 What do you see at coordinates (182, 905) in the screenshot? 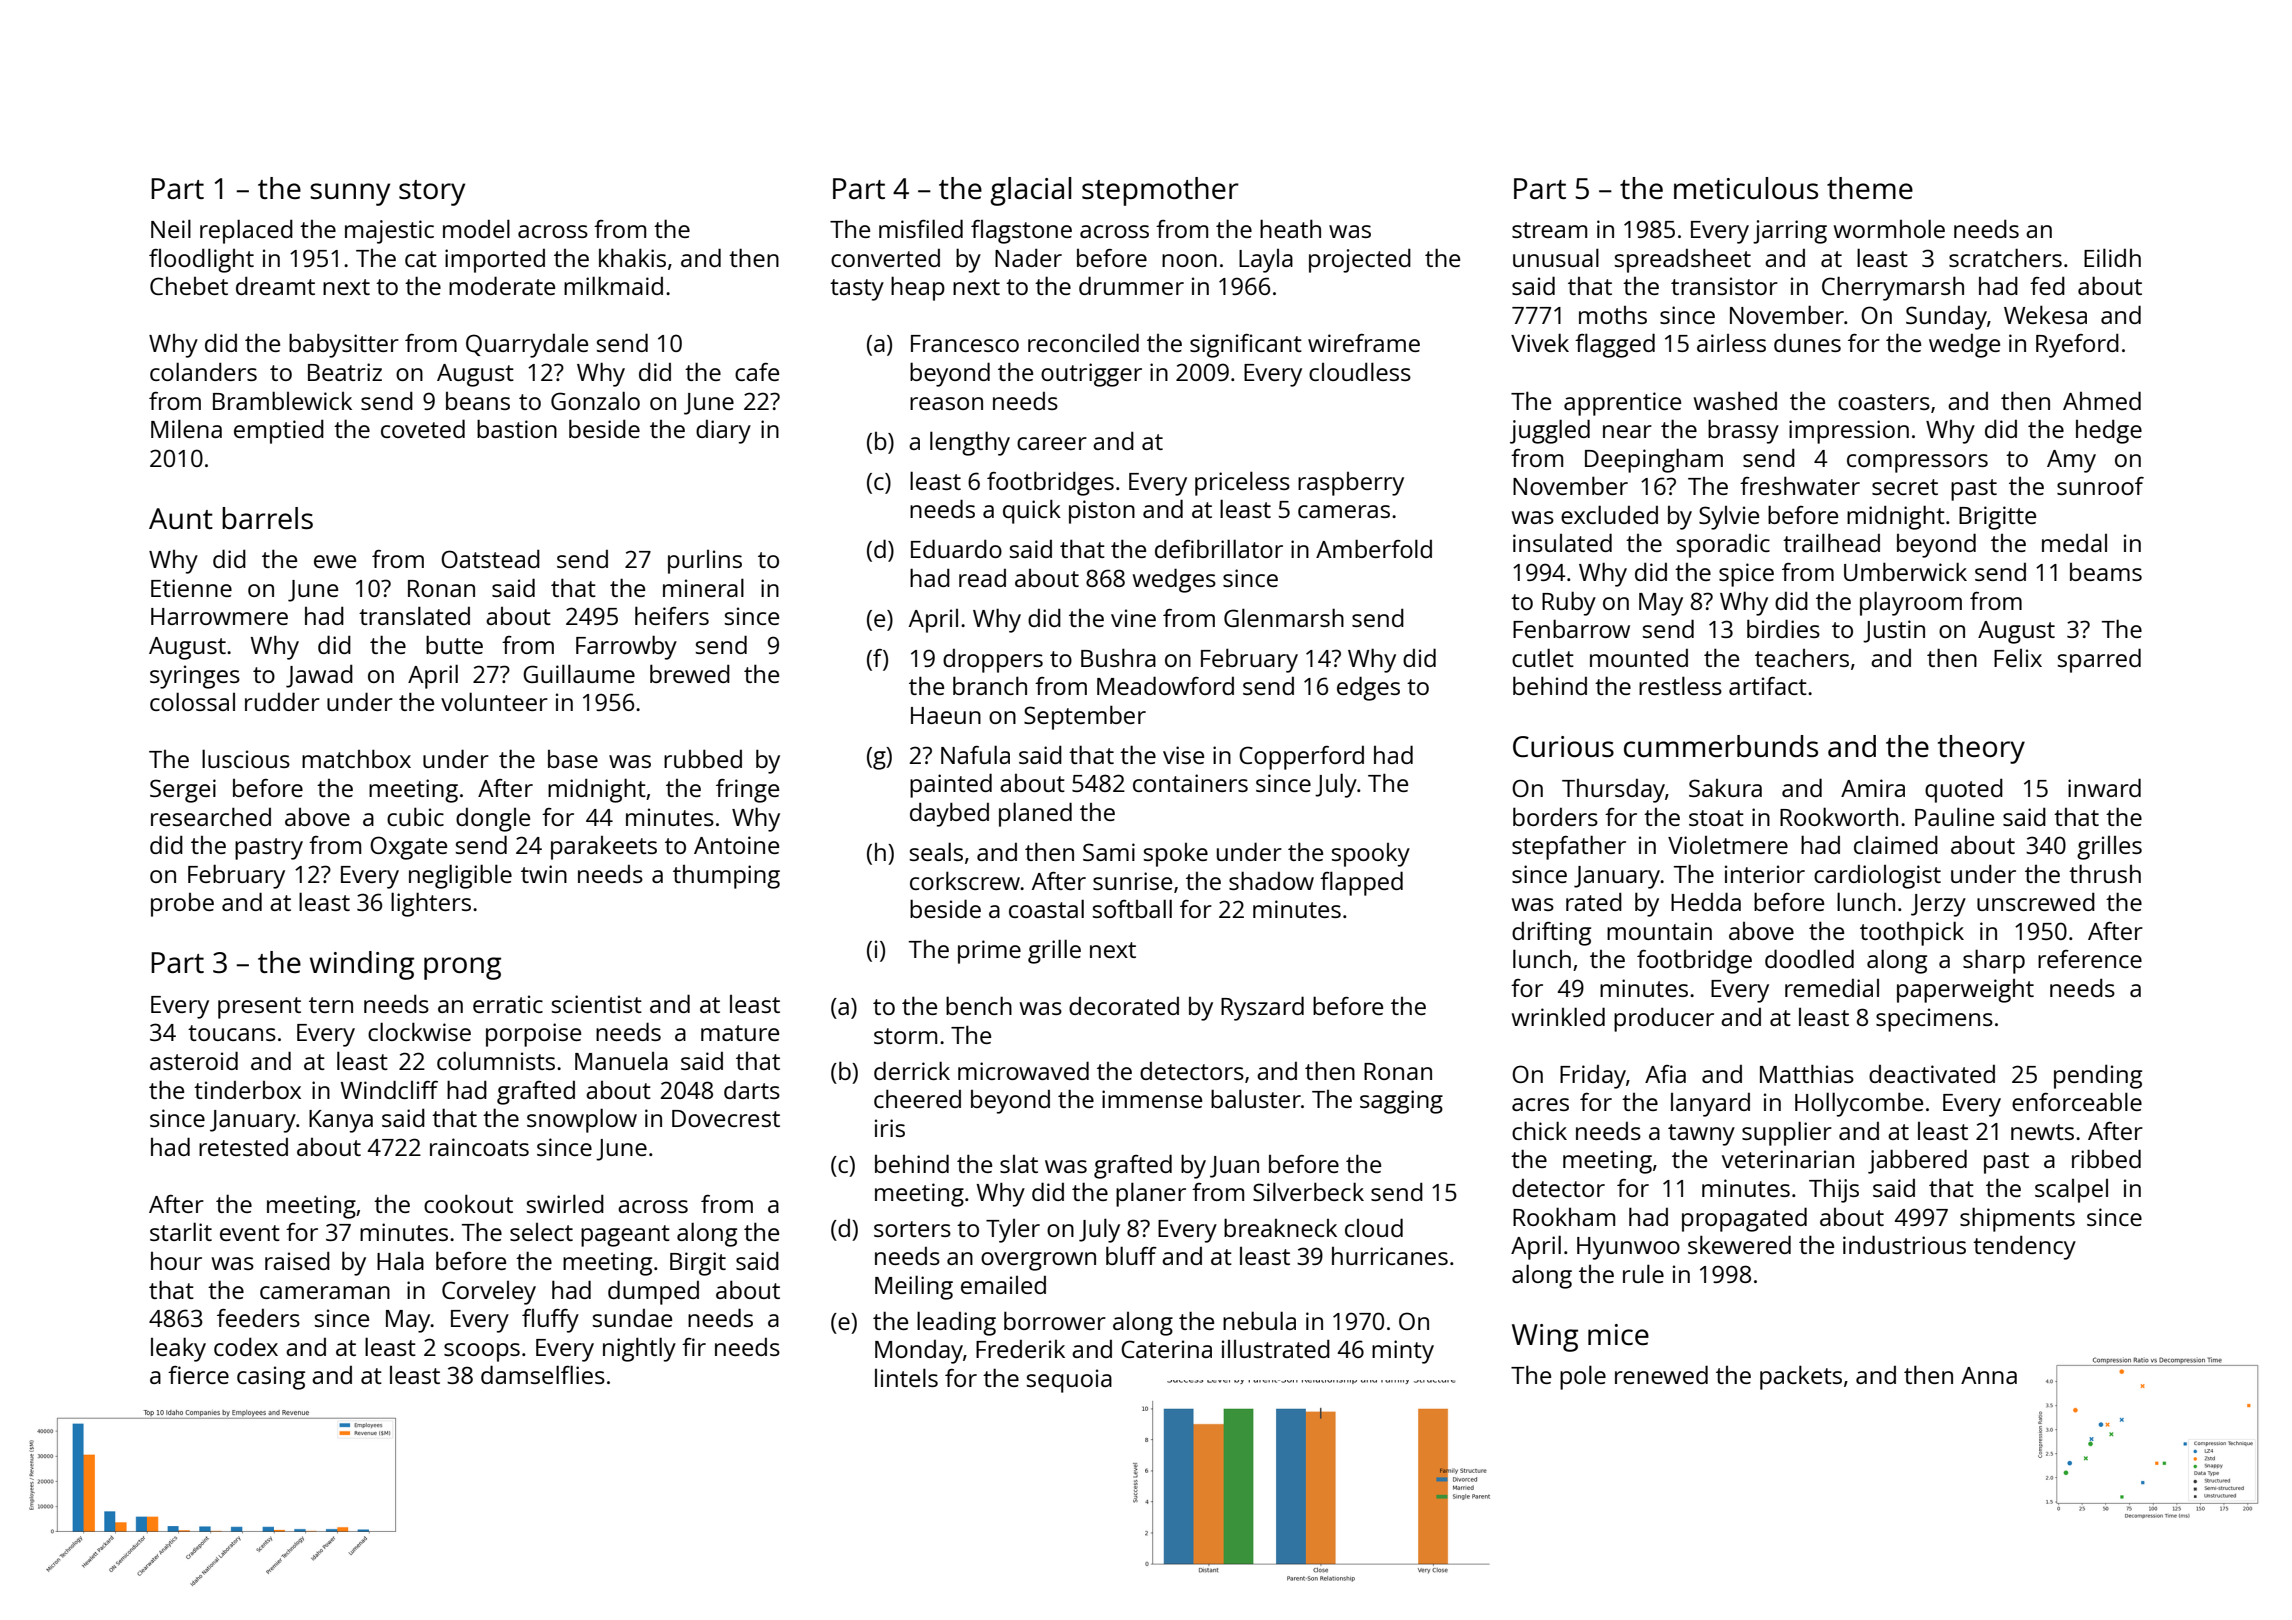
I see `probe` at bounding box center [182, 905].
